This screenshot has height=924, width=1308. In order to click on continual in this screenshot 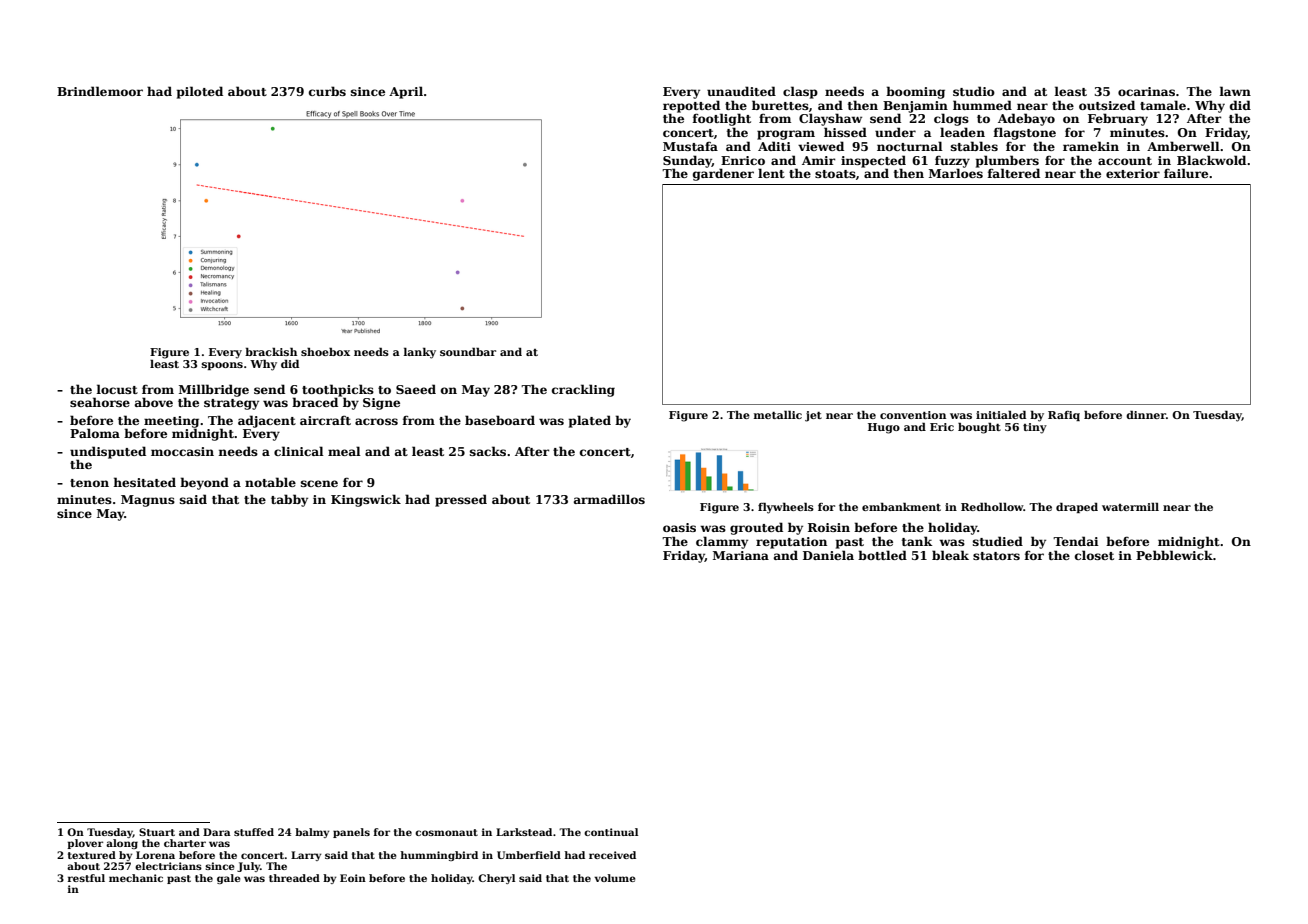, I will do `click(611, 832)`.
